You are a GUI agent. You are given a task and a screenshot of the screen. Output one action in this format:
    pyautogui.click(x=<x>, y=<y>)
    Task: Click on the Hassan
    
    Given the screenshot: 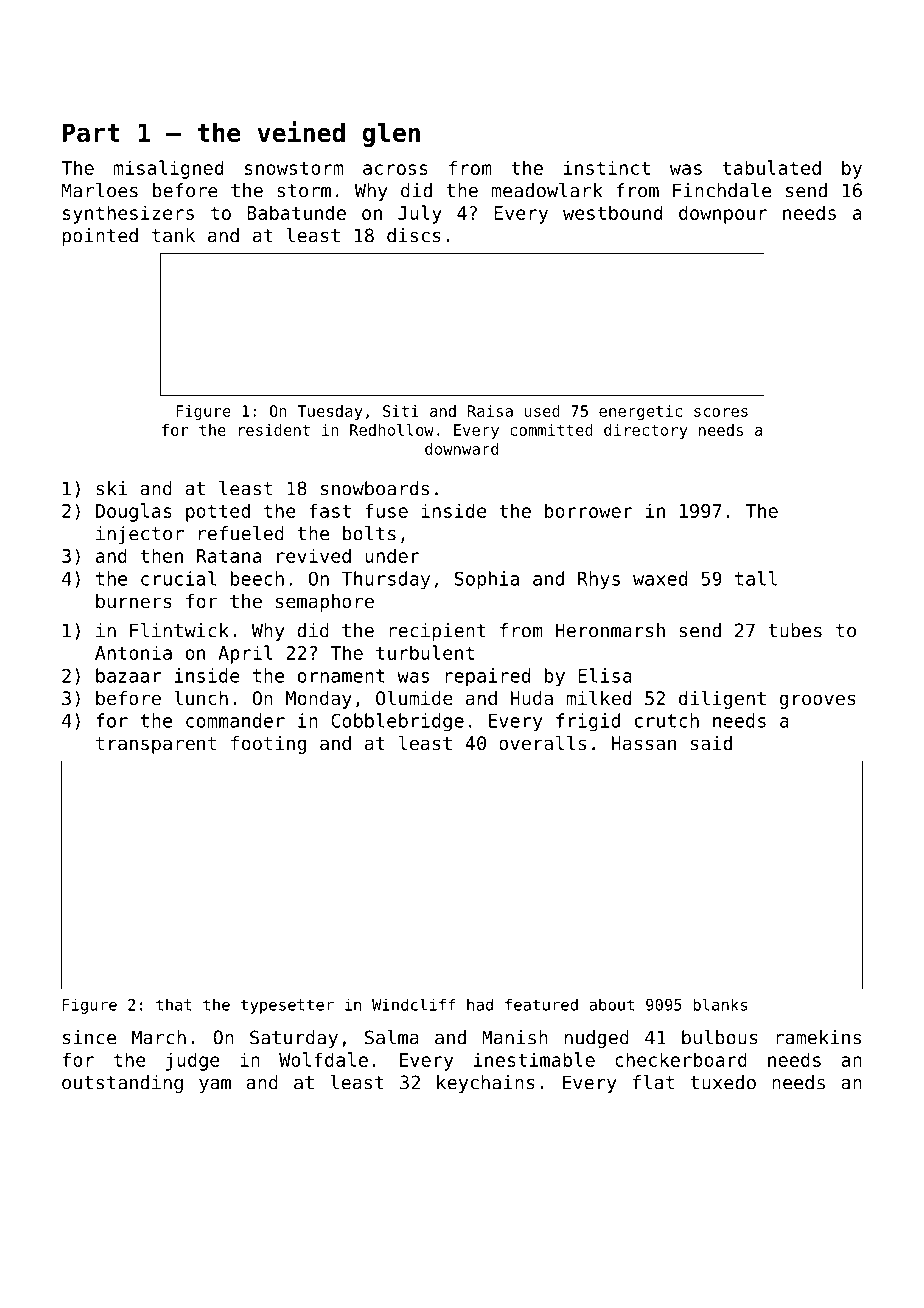 What is the action you would take?
    pyautogui.click(x=643, y=743)
